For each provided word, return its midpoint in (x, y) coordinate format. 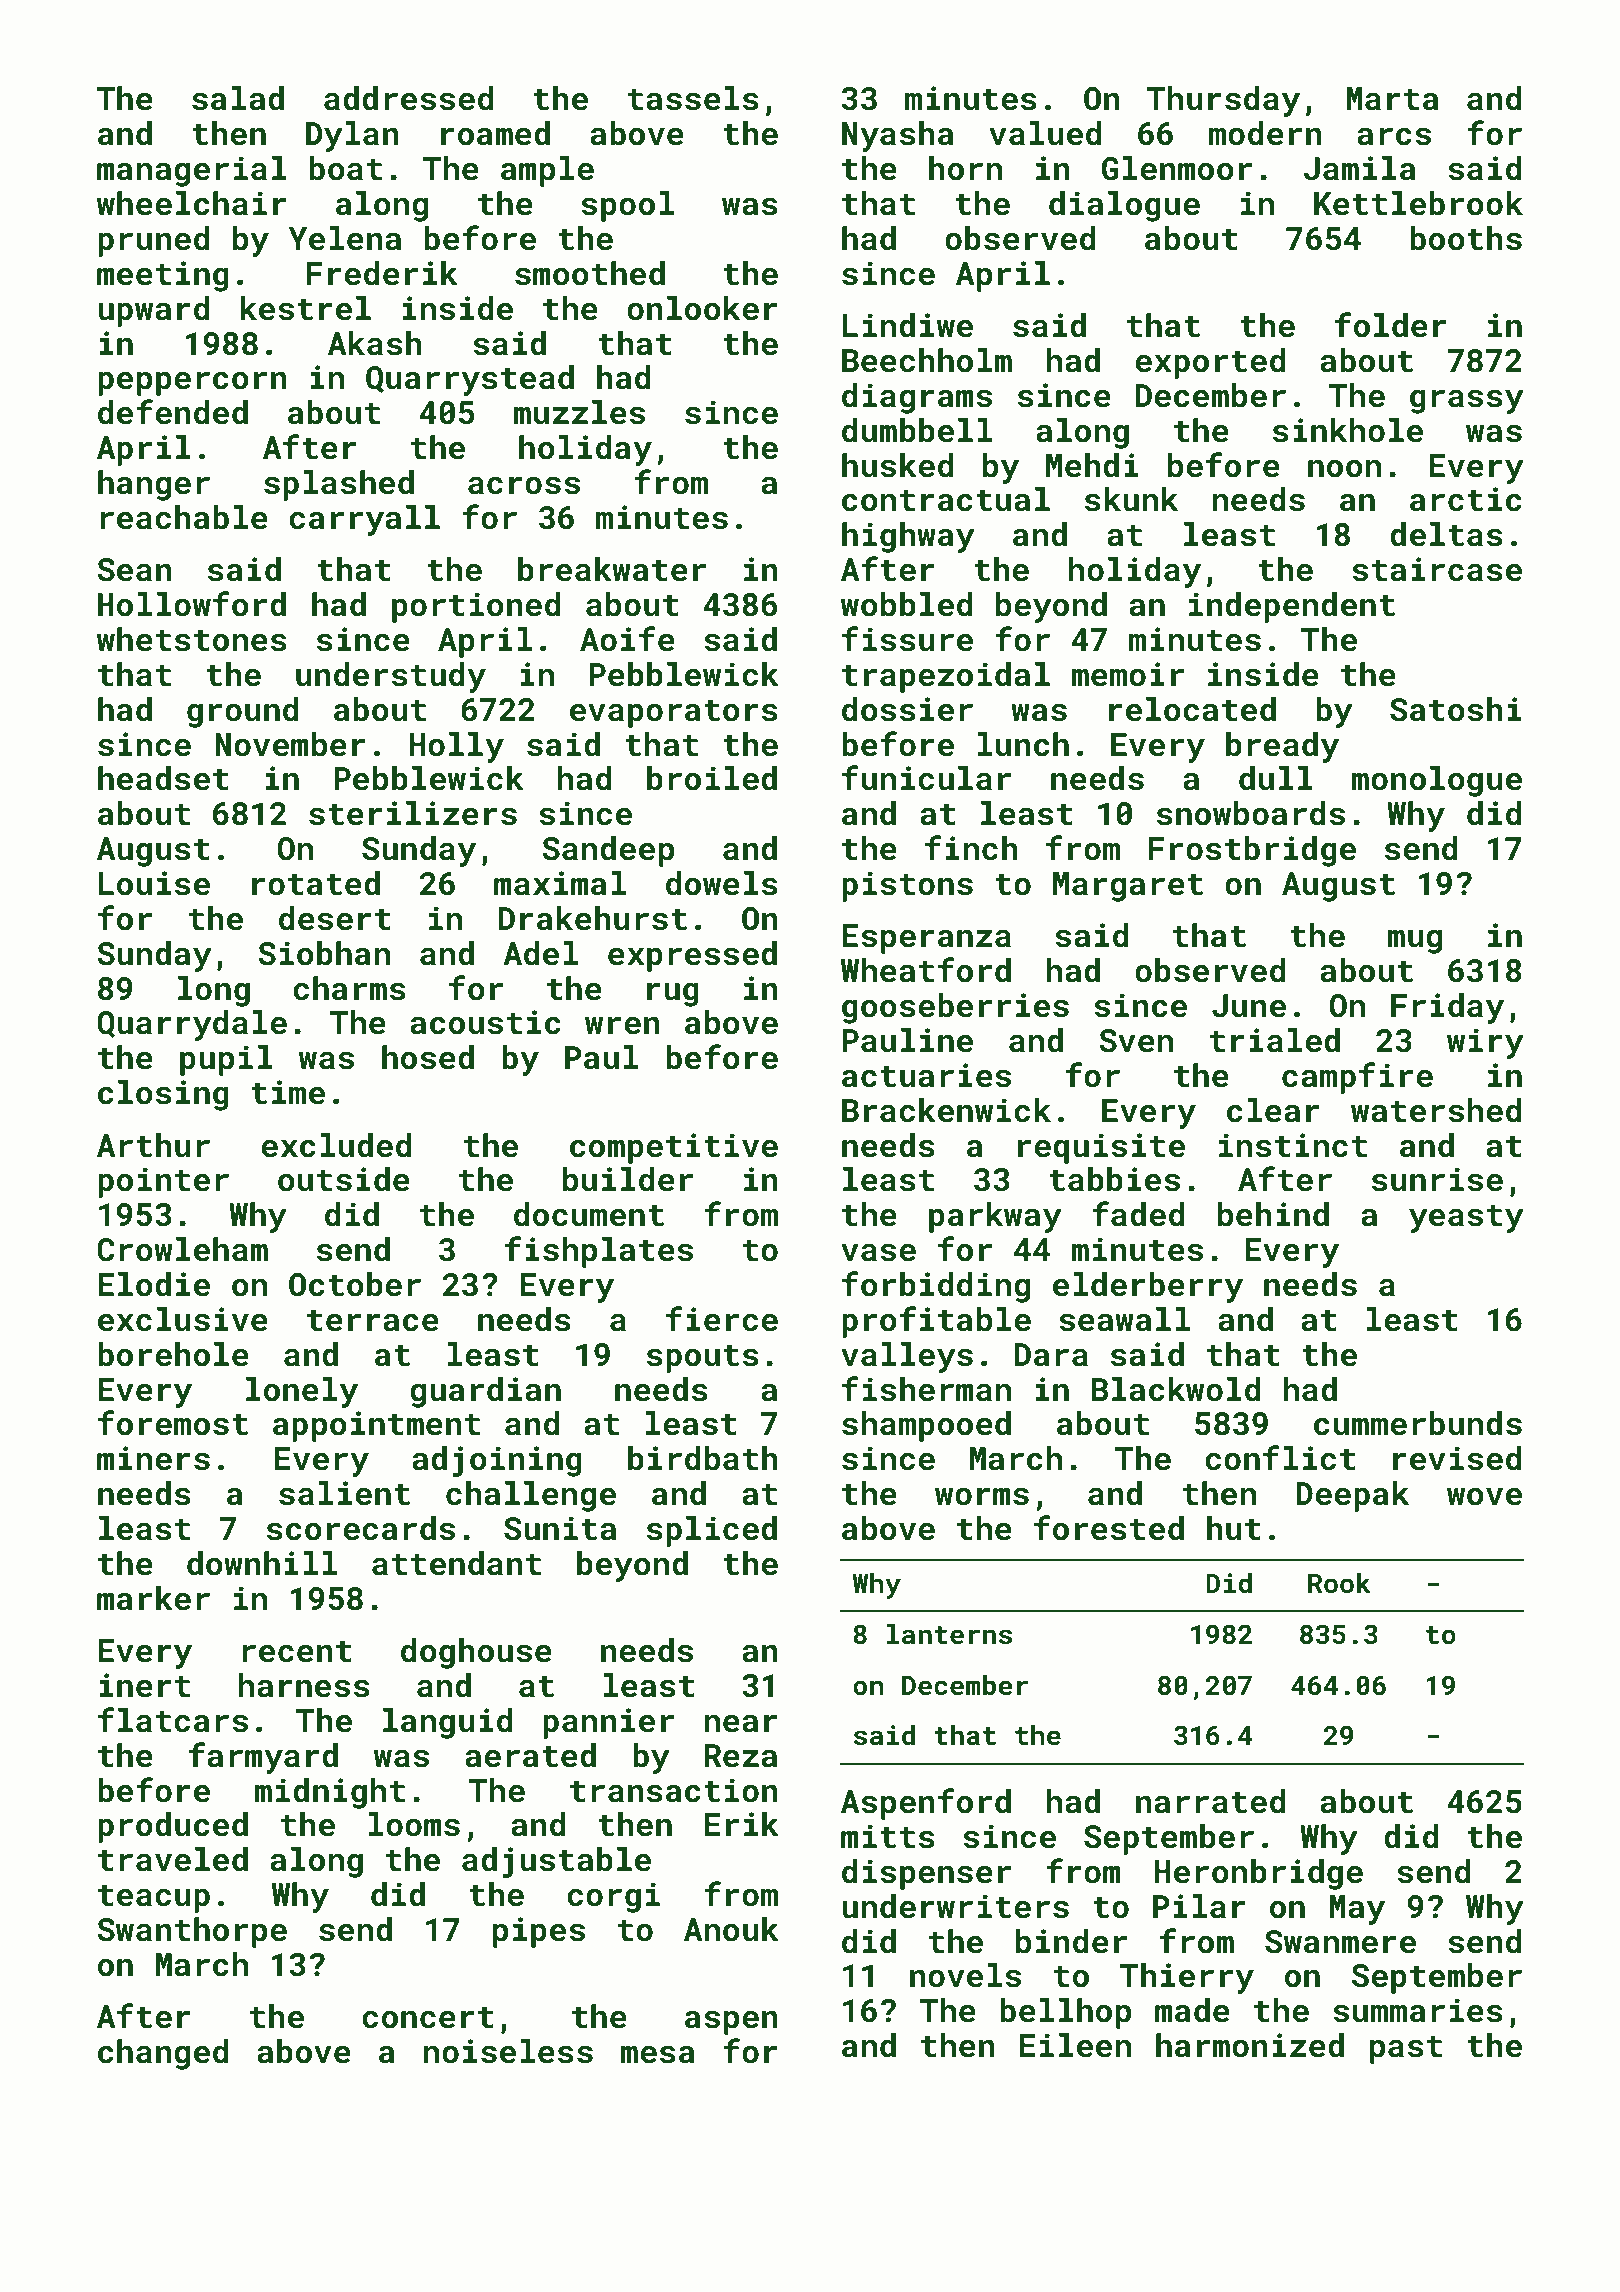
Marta (1392, 99)
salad (238, 98)
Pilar (1199, 1906)
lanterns (949, 1634)
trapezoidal (946, 677)
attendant (456, 1563)
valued (1045, 133)
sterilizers (413, 813)
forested (1109, 1528)
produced (173, 1827)
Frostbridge (1252, 851)
